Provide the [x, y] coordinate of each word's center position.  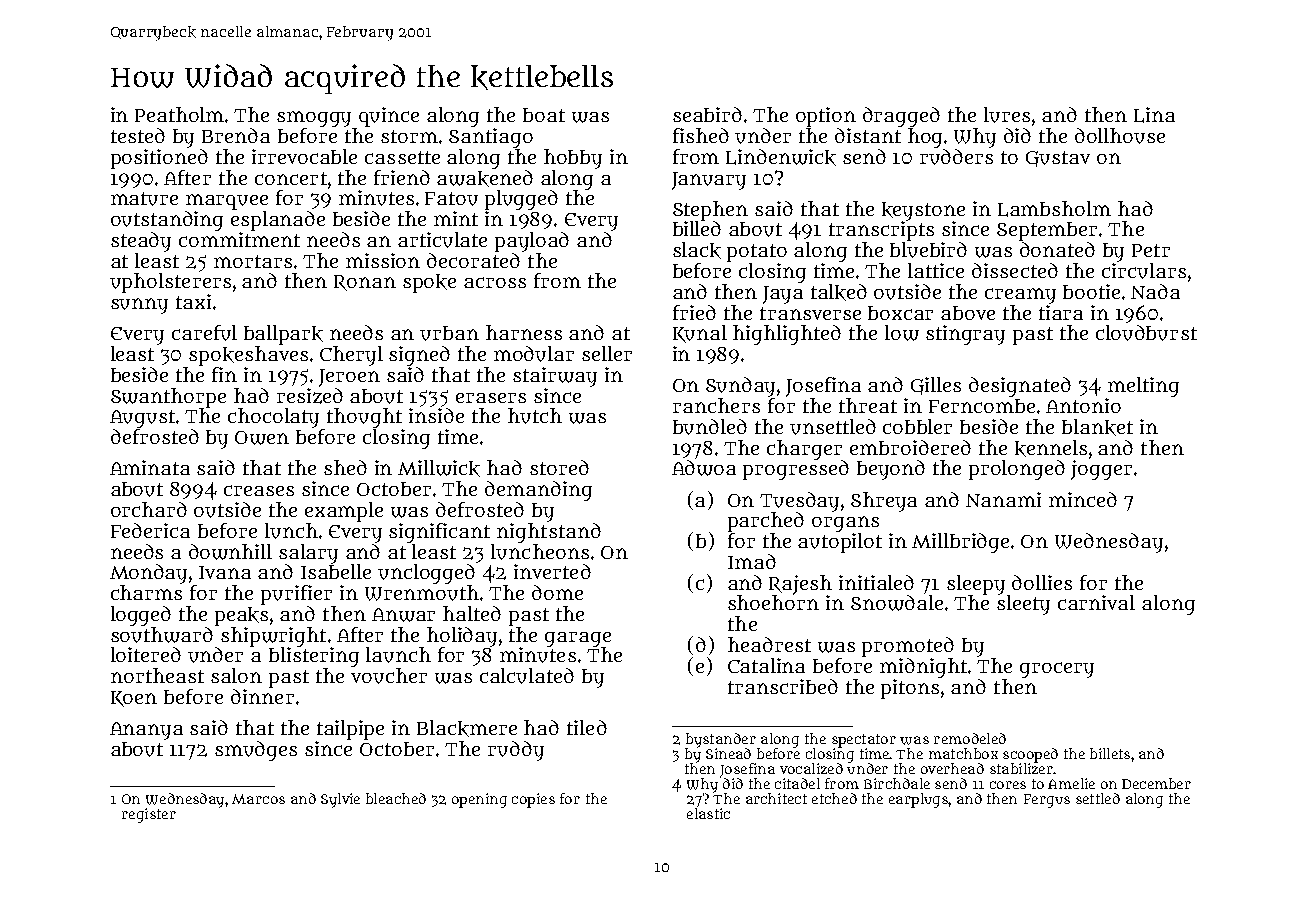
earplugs [918, 800]
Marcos [258, 799]
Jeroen [349, 378]
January [709, 181]
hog [925, 138]
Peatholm [179, 114]
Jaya [783, 295]
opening [479, 800]
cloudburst [1146, 333]
